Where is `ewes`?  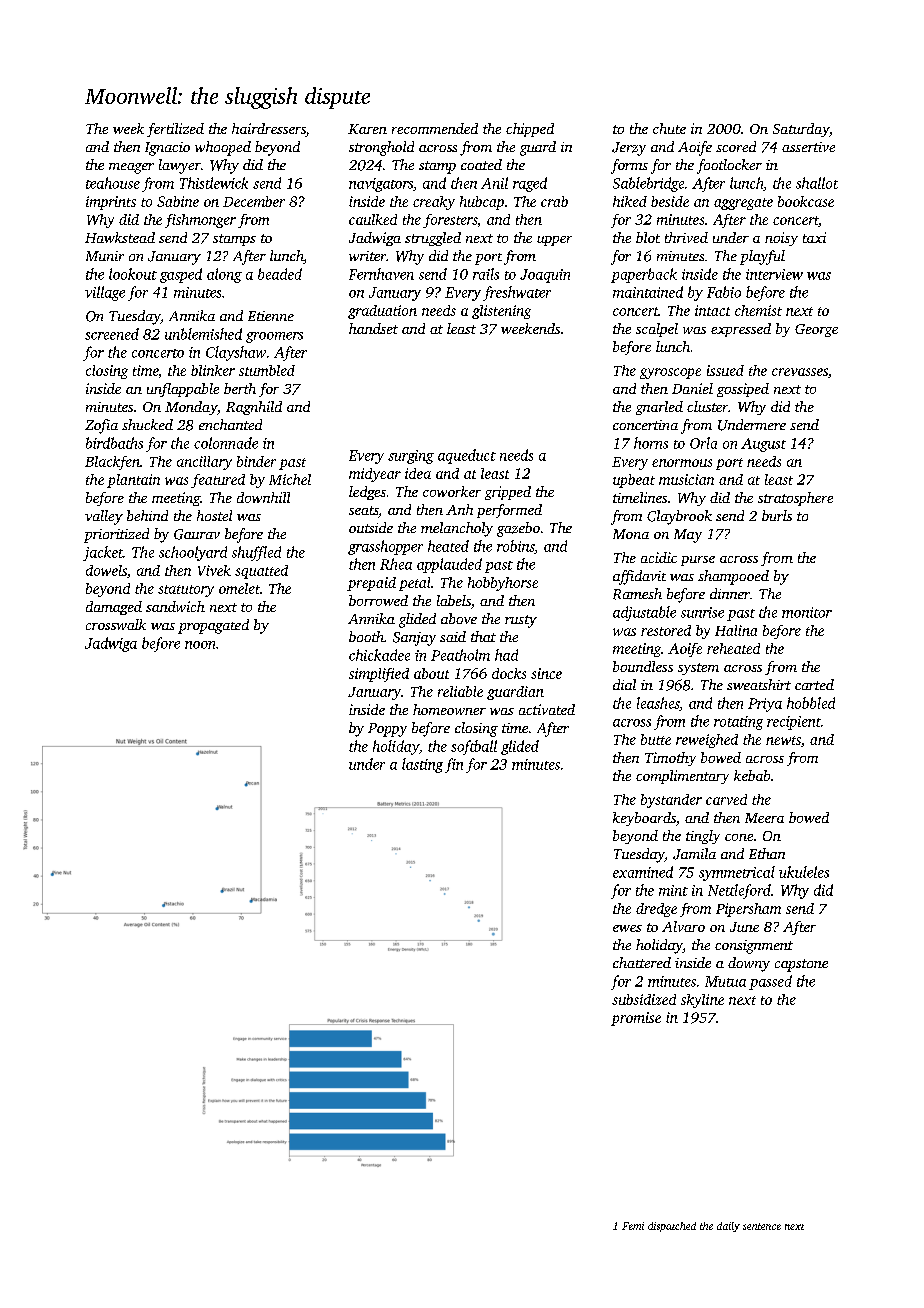 ewes is located at coordinates (627, 928).
